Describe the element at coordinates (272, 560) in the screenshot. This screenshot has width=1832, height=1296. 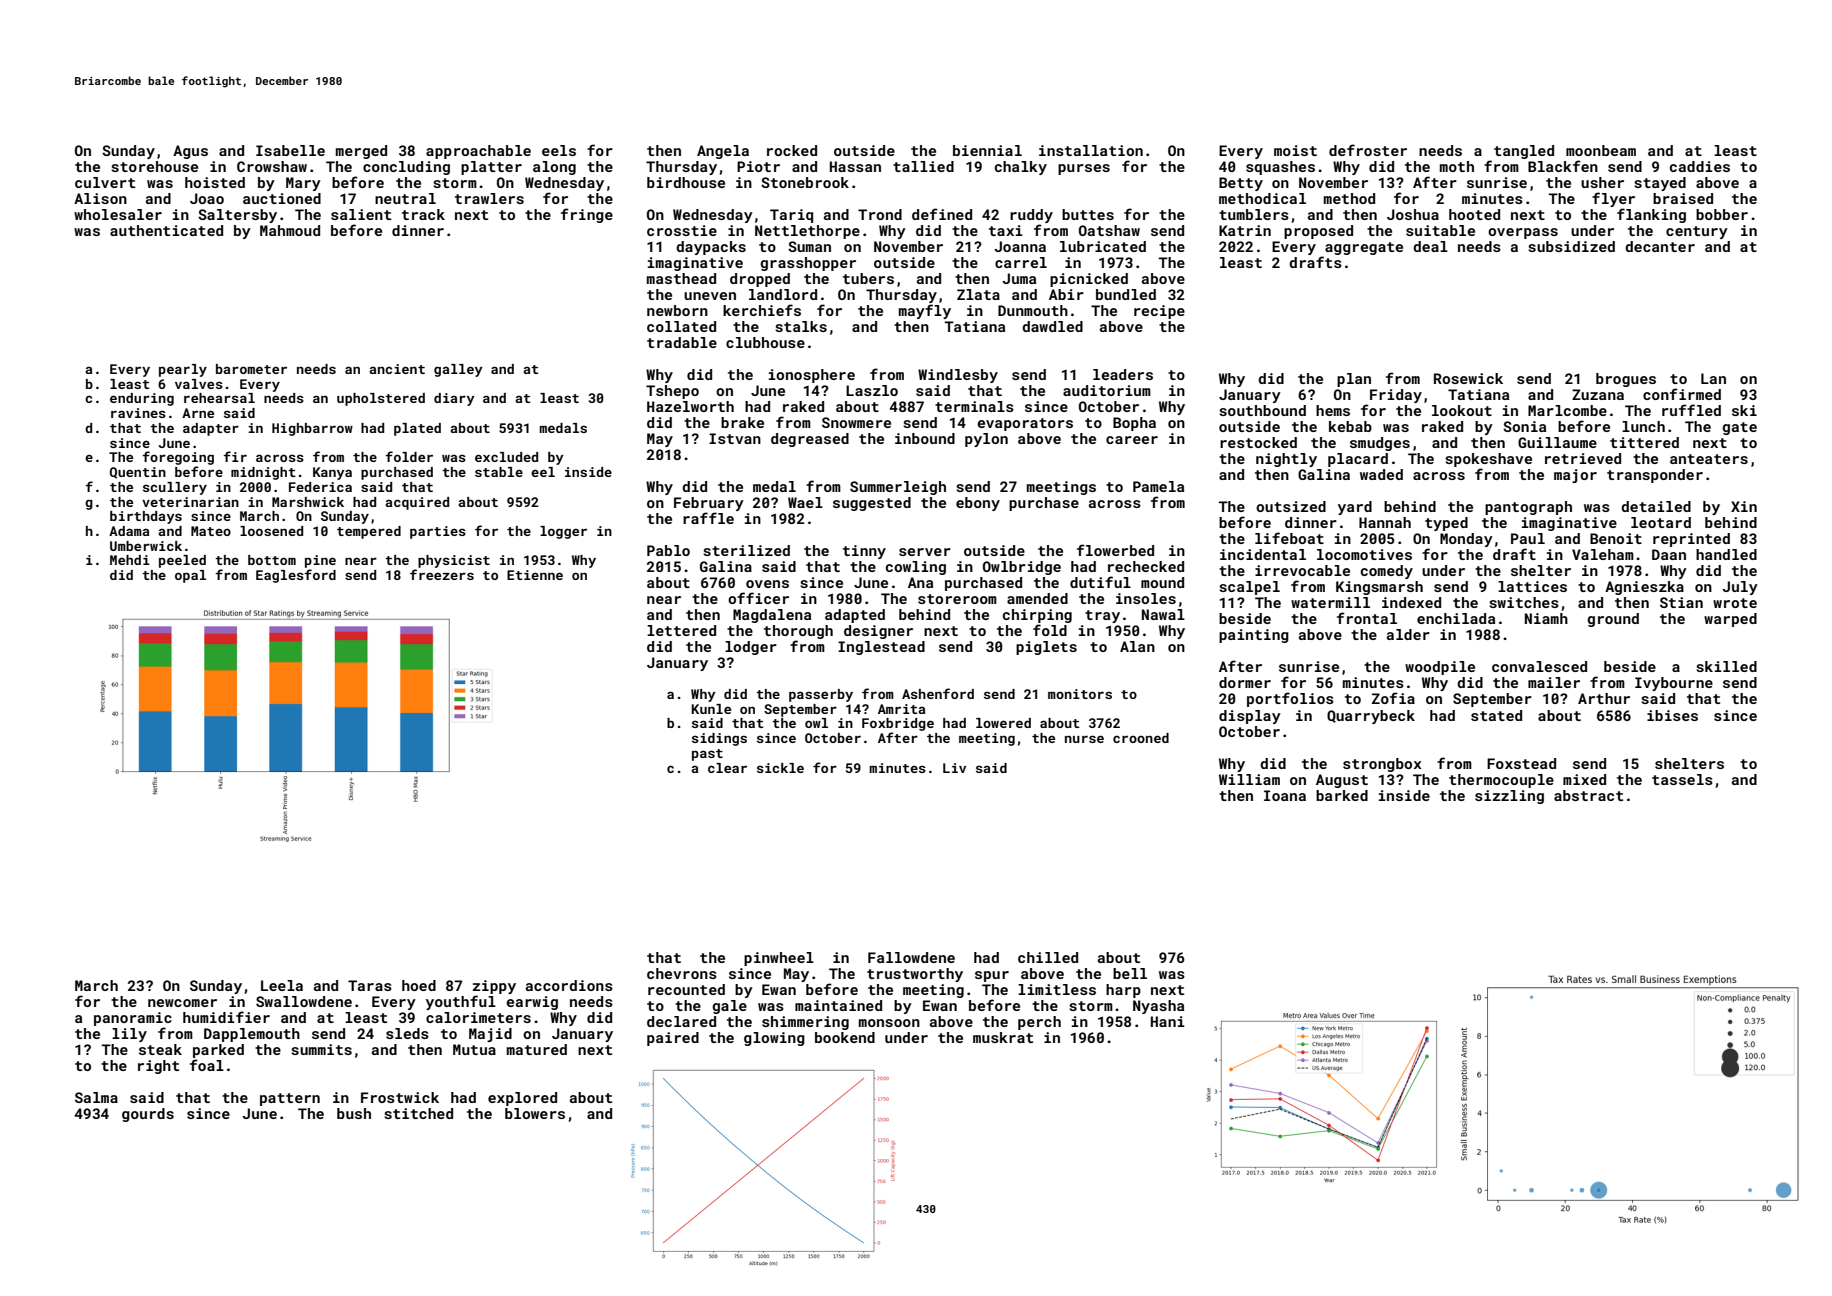
I see `bottom` at that location.
